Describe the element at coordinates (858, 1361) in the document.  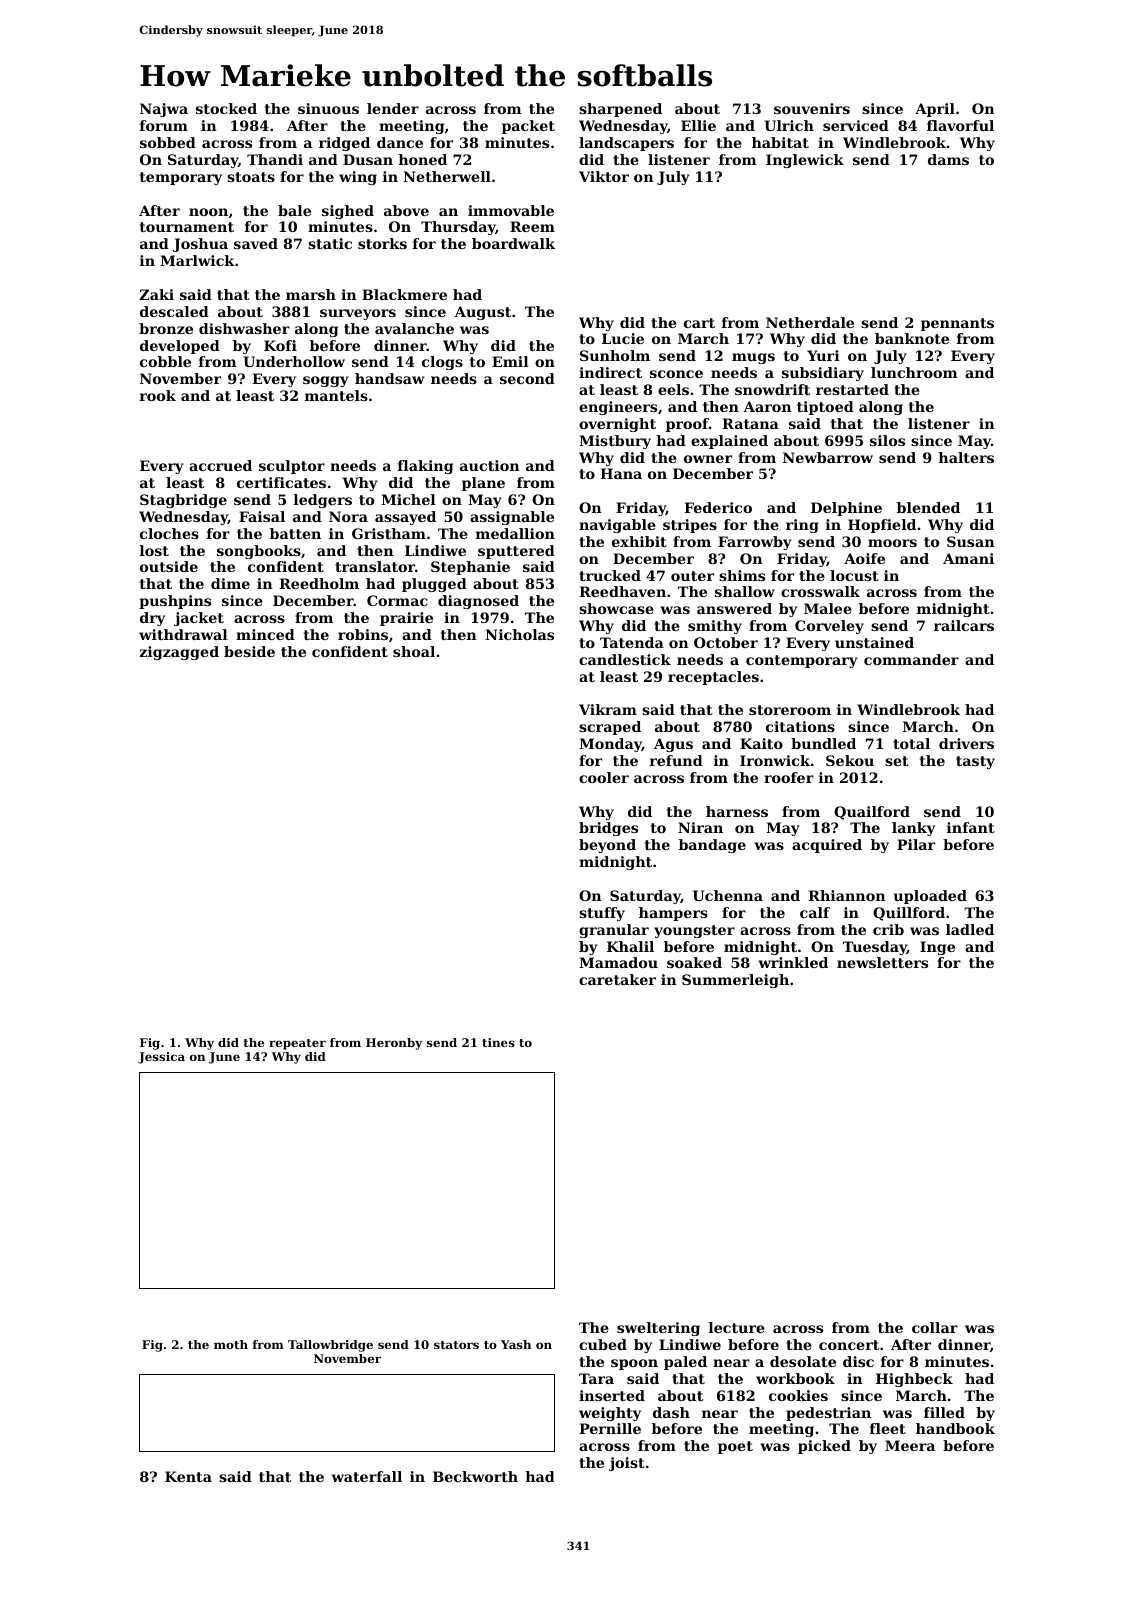
I see `disc` at that location.
